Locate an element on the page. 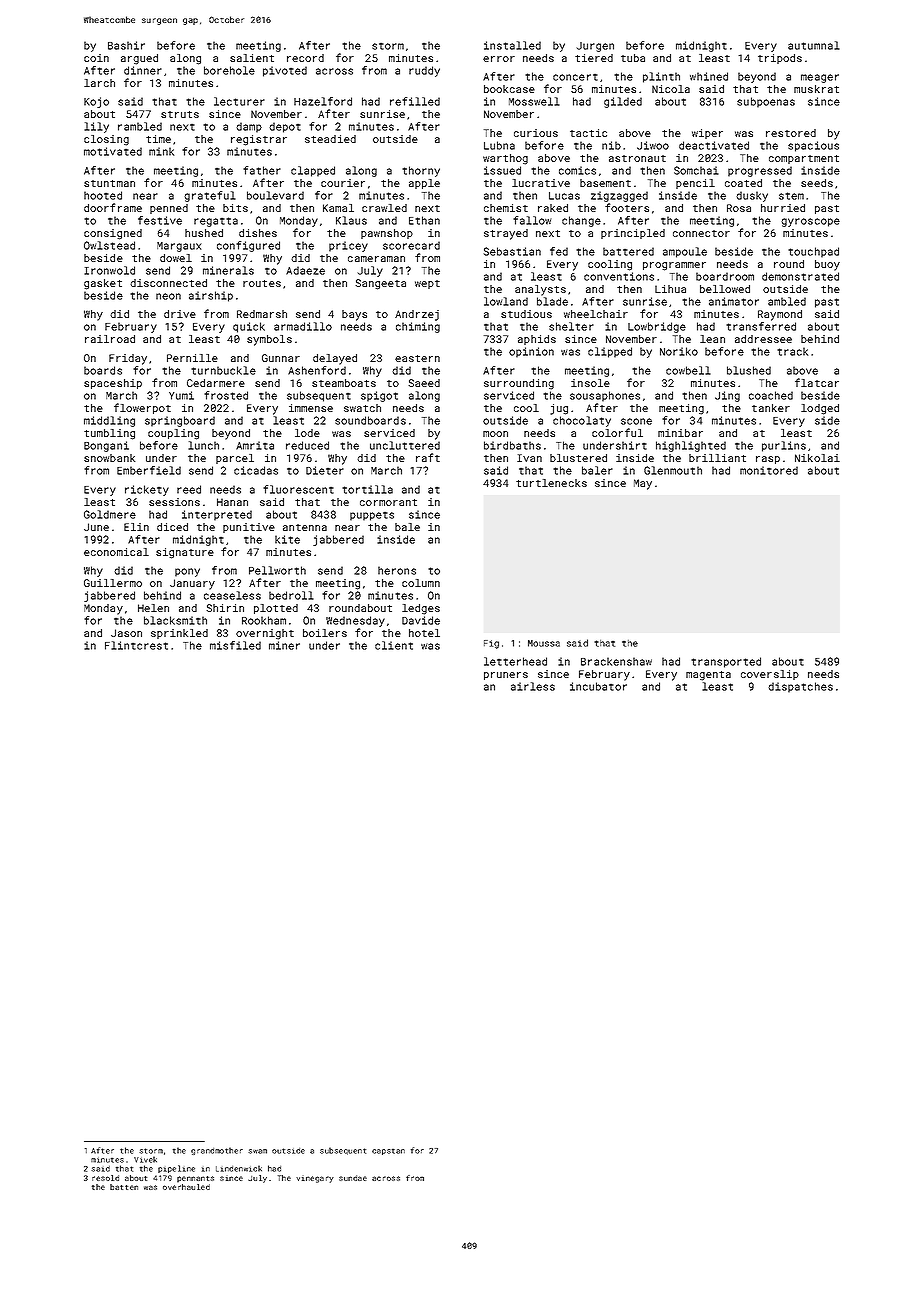 The image size is (924, 1308). capstan is located at coordinates (388, 1151).
